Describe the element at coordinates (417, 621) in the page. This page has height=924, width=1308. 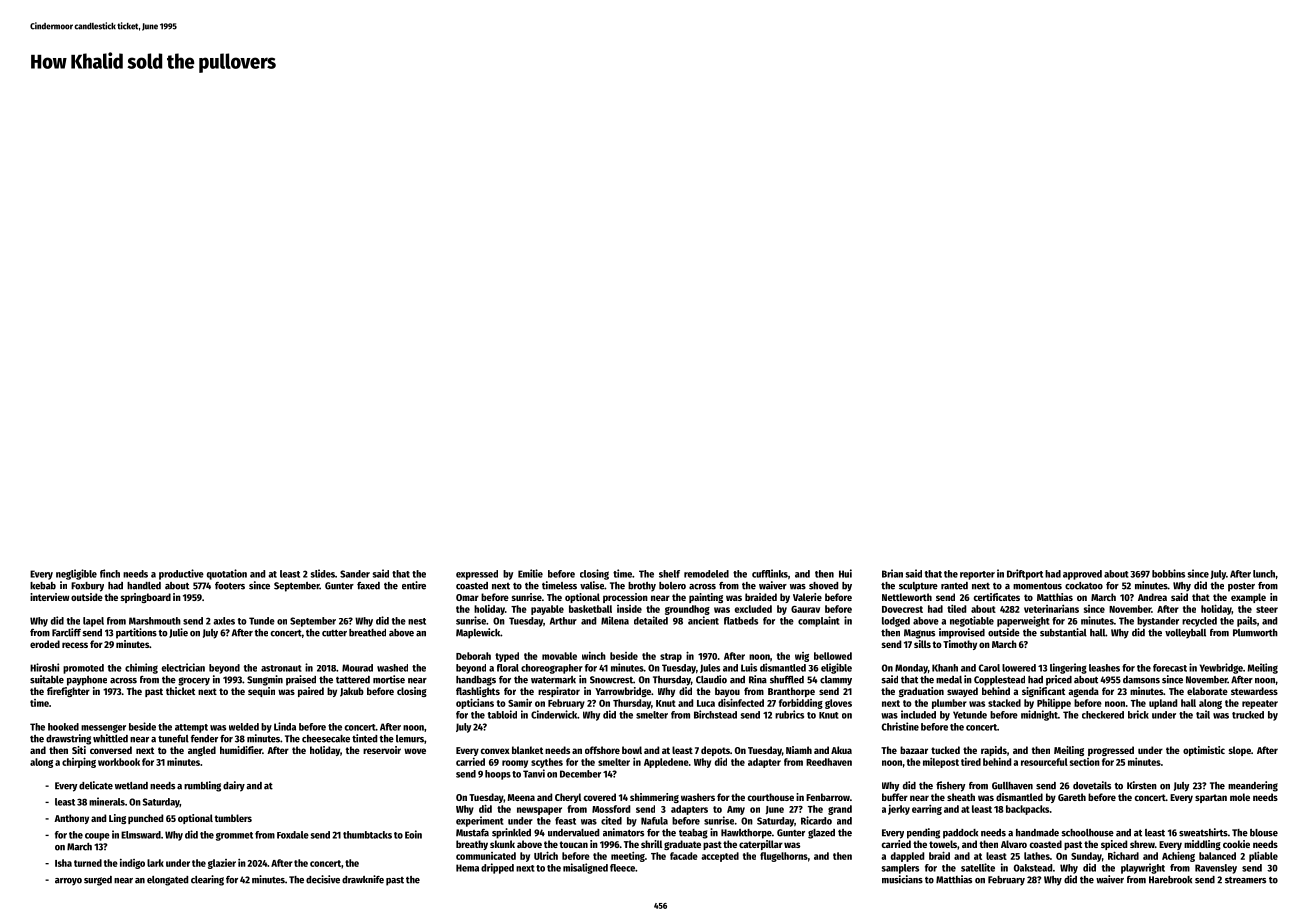
I see `nest` at that location.
